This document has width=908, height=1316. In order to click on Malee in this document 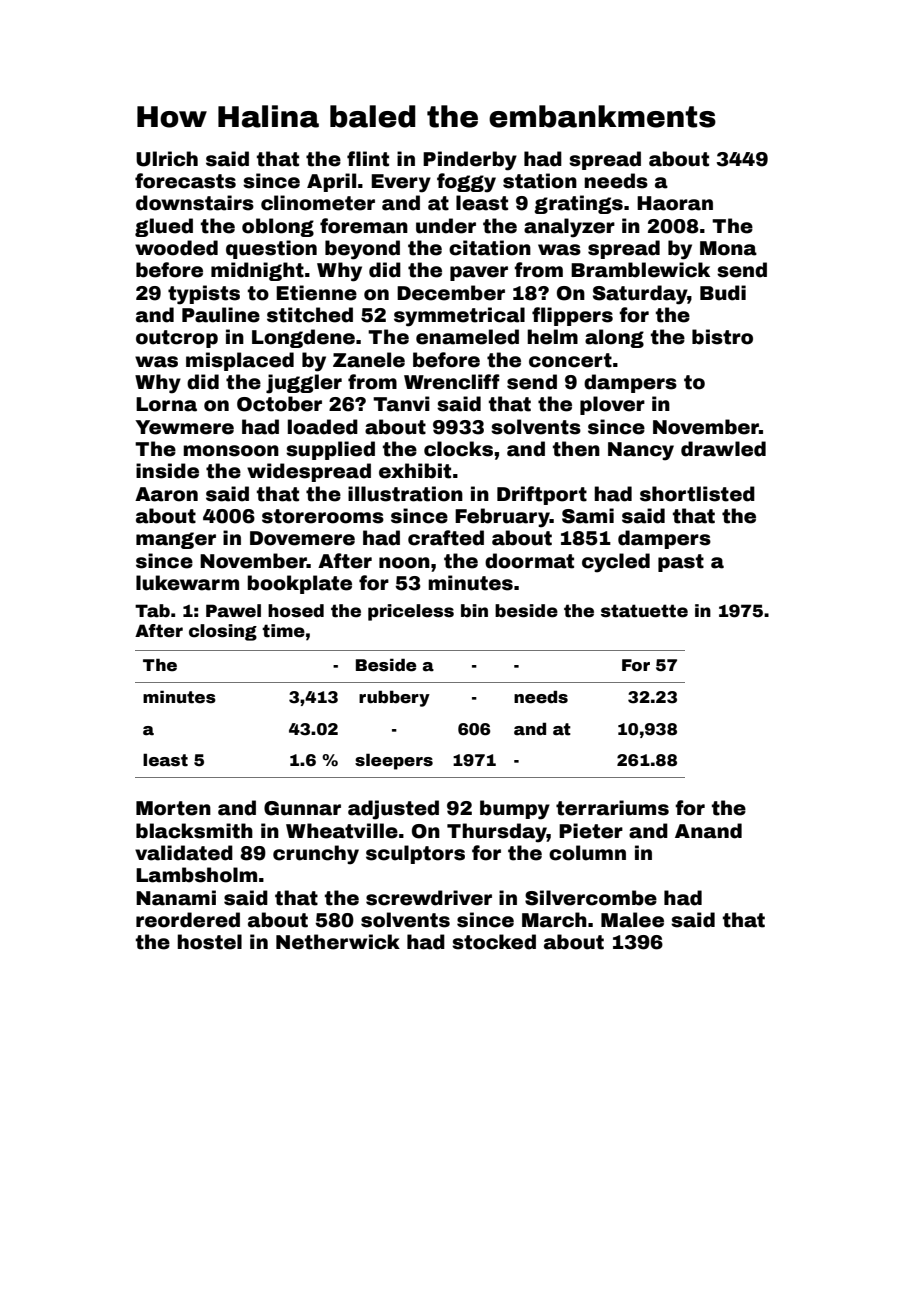, I will do `click(632, 920)`.
